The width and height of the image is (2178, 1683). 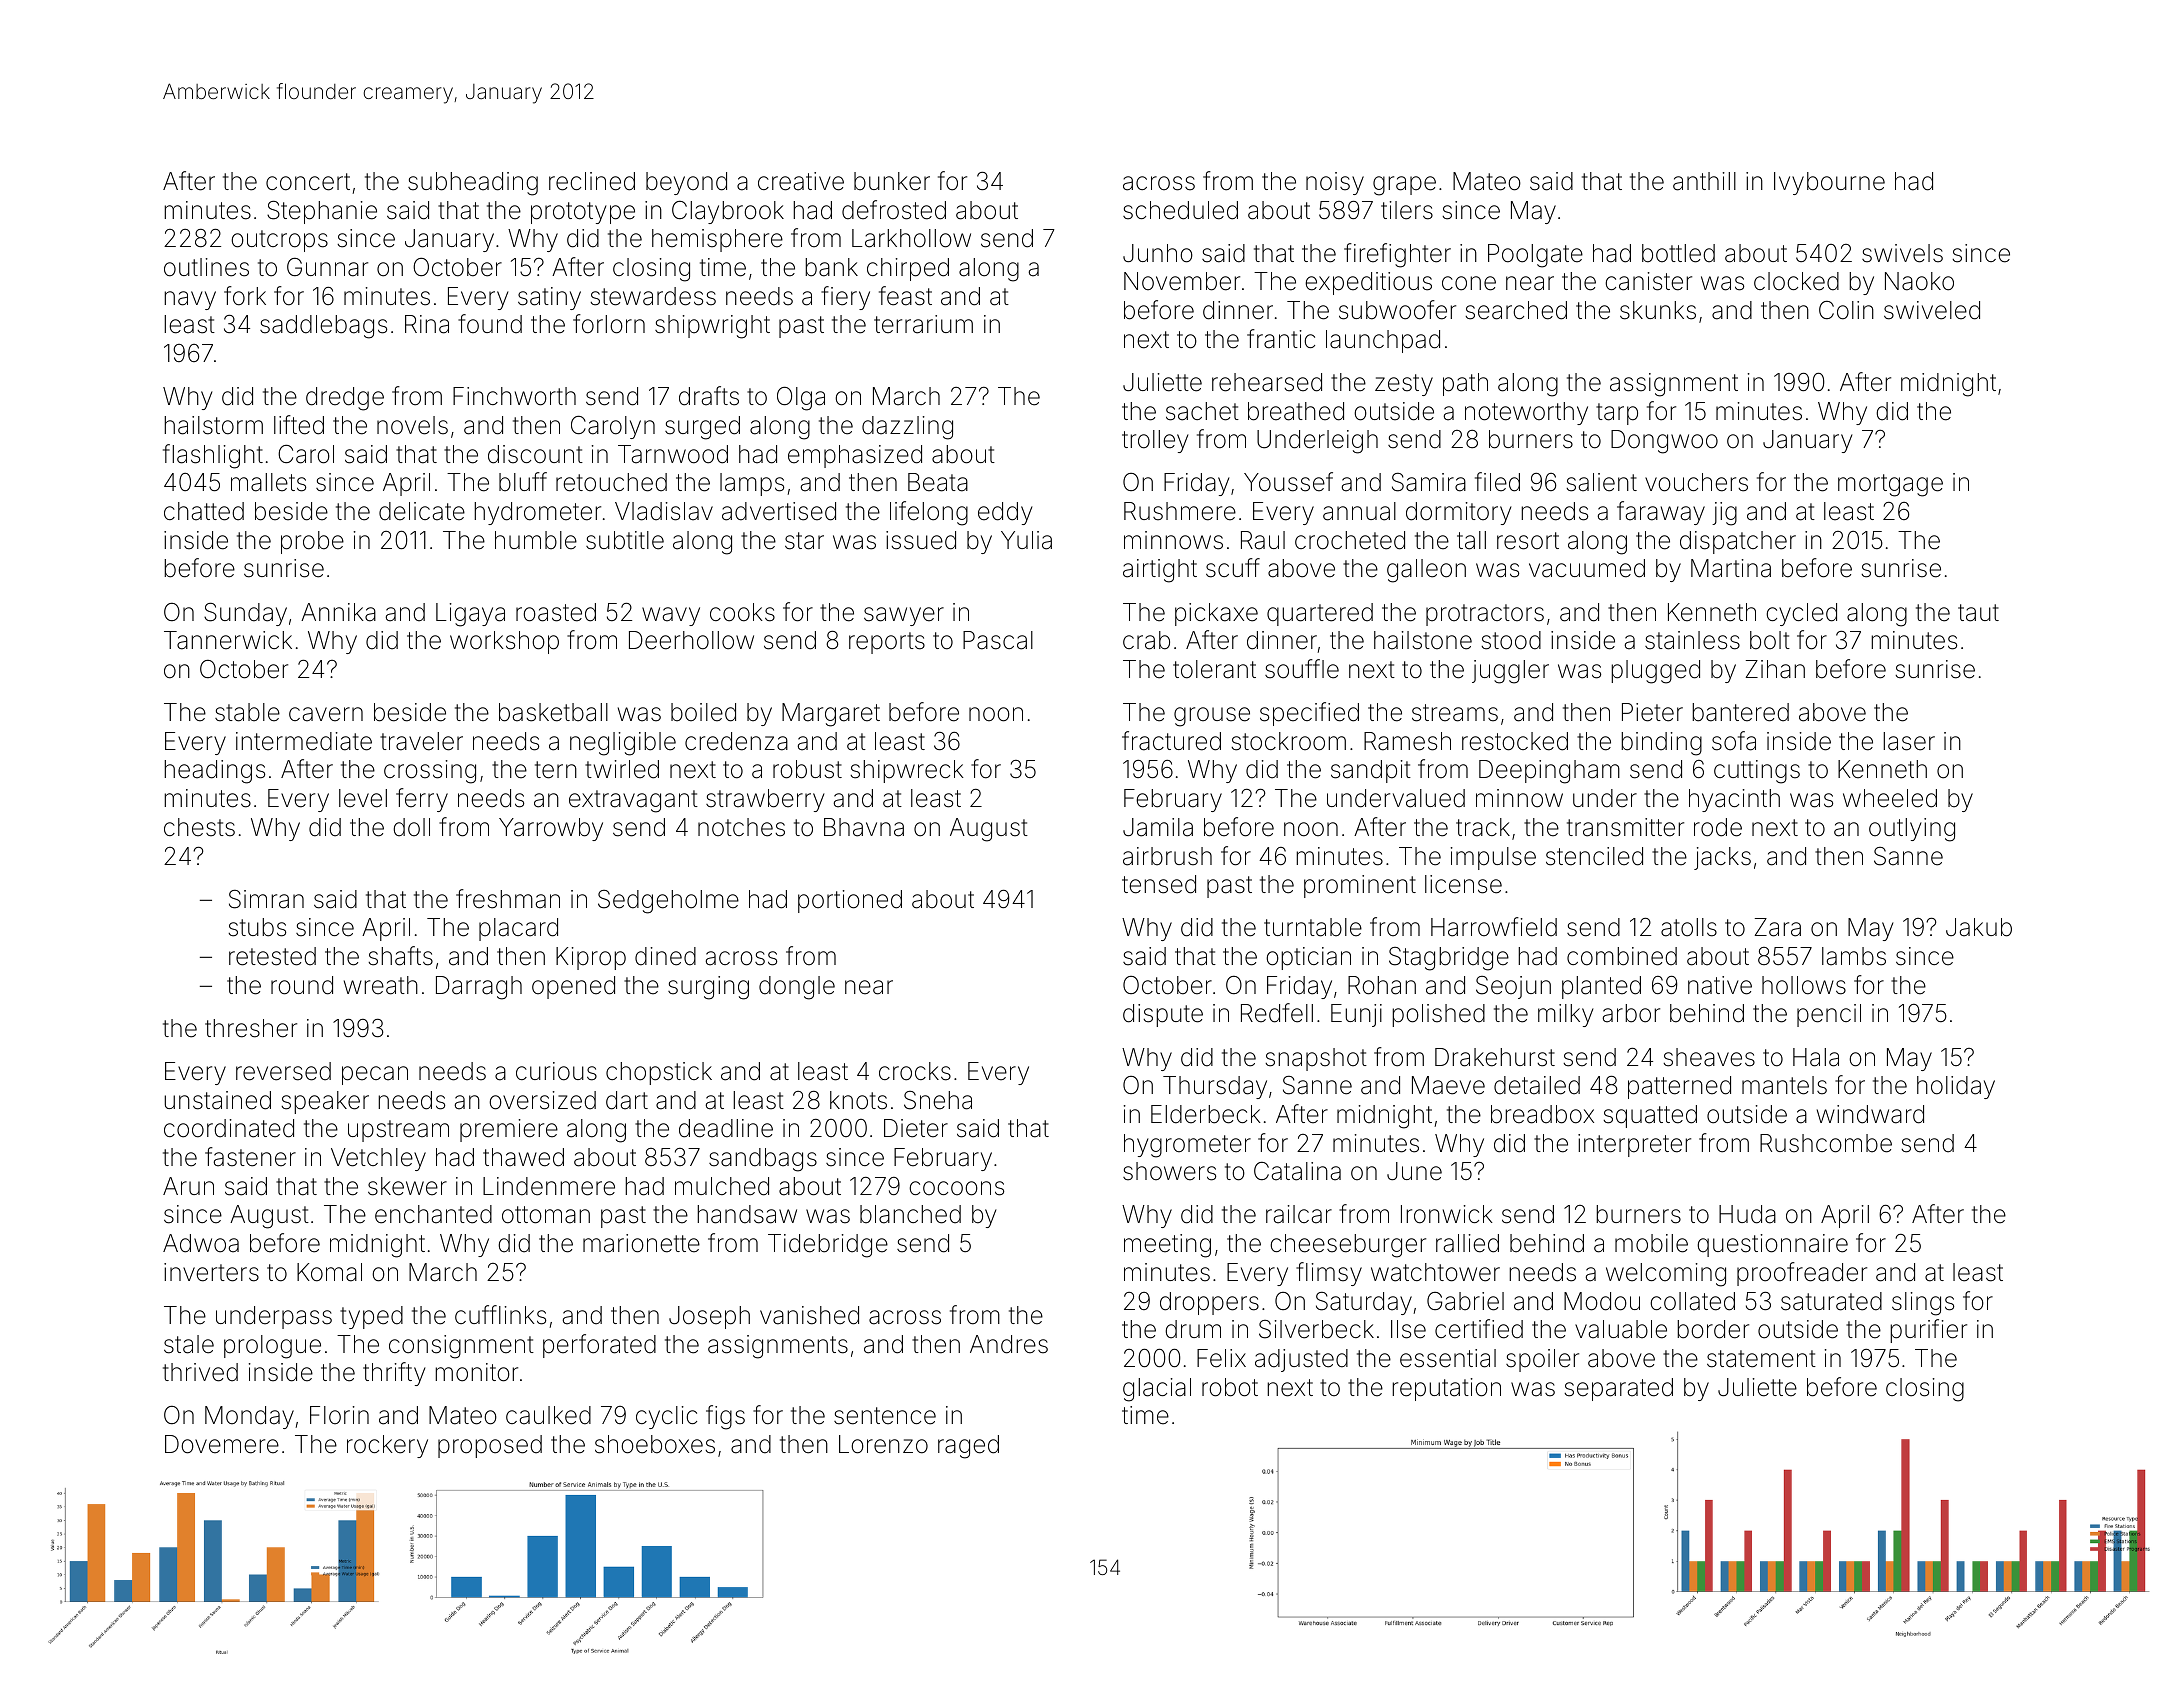 What do you see at coordinates (956, 1188) in the image?
I see `cocoons` at bounding box center [956, 1188].
